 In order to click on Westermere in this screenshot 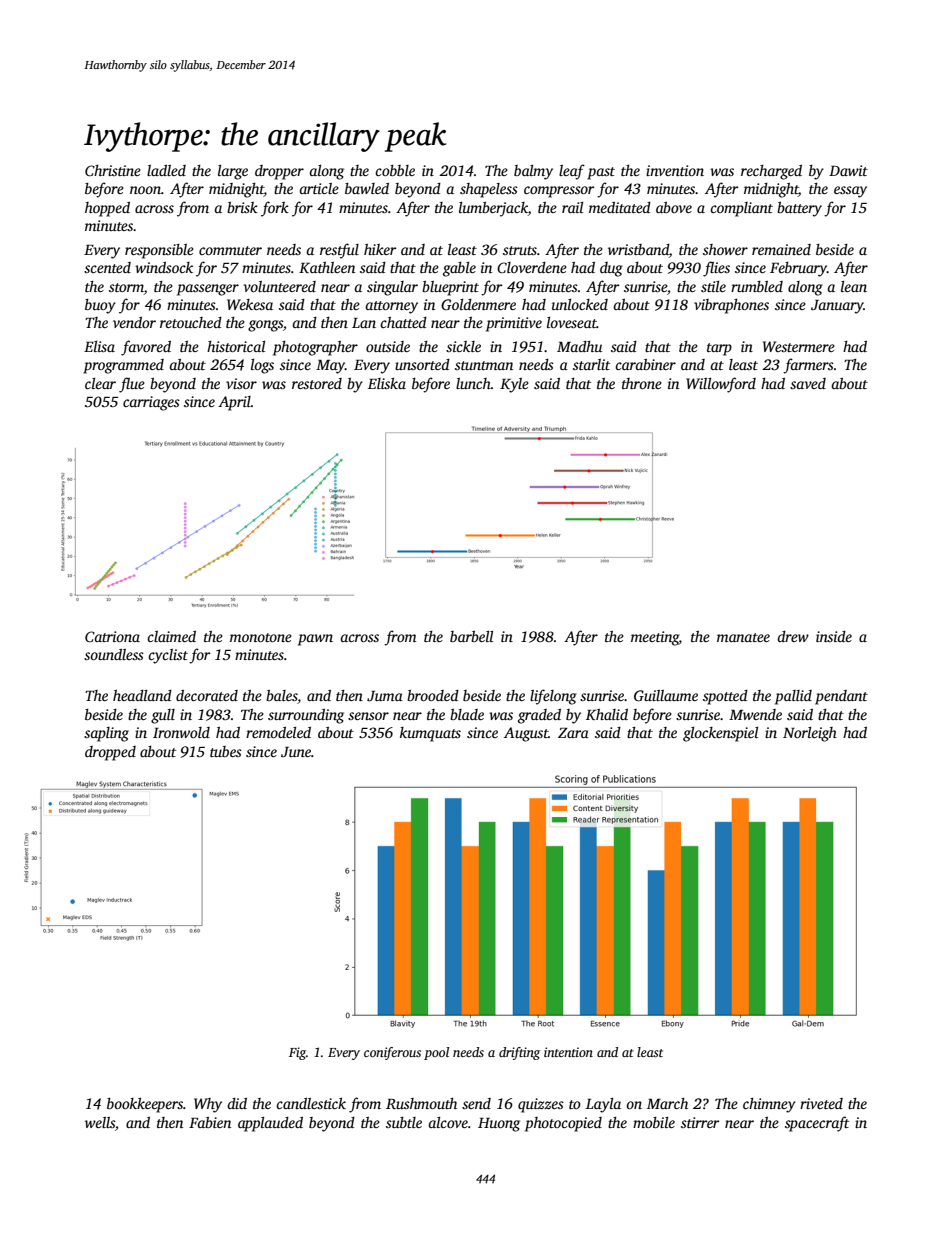, I will do `click(799, 346)`.
